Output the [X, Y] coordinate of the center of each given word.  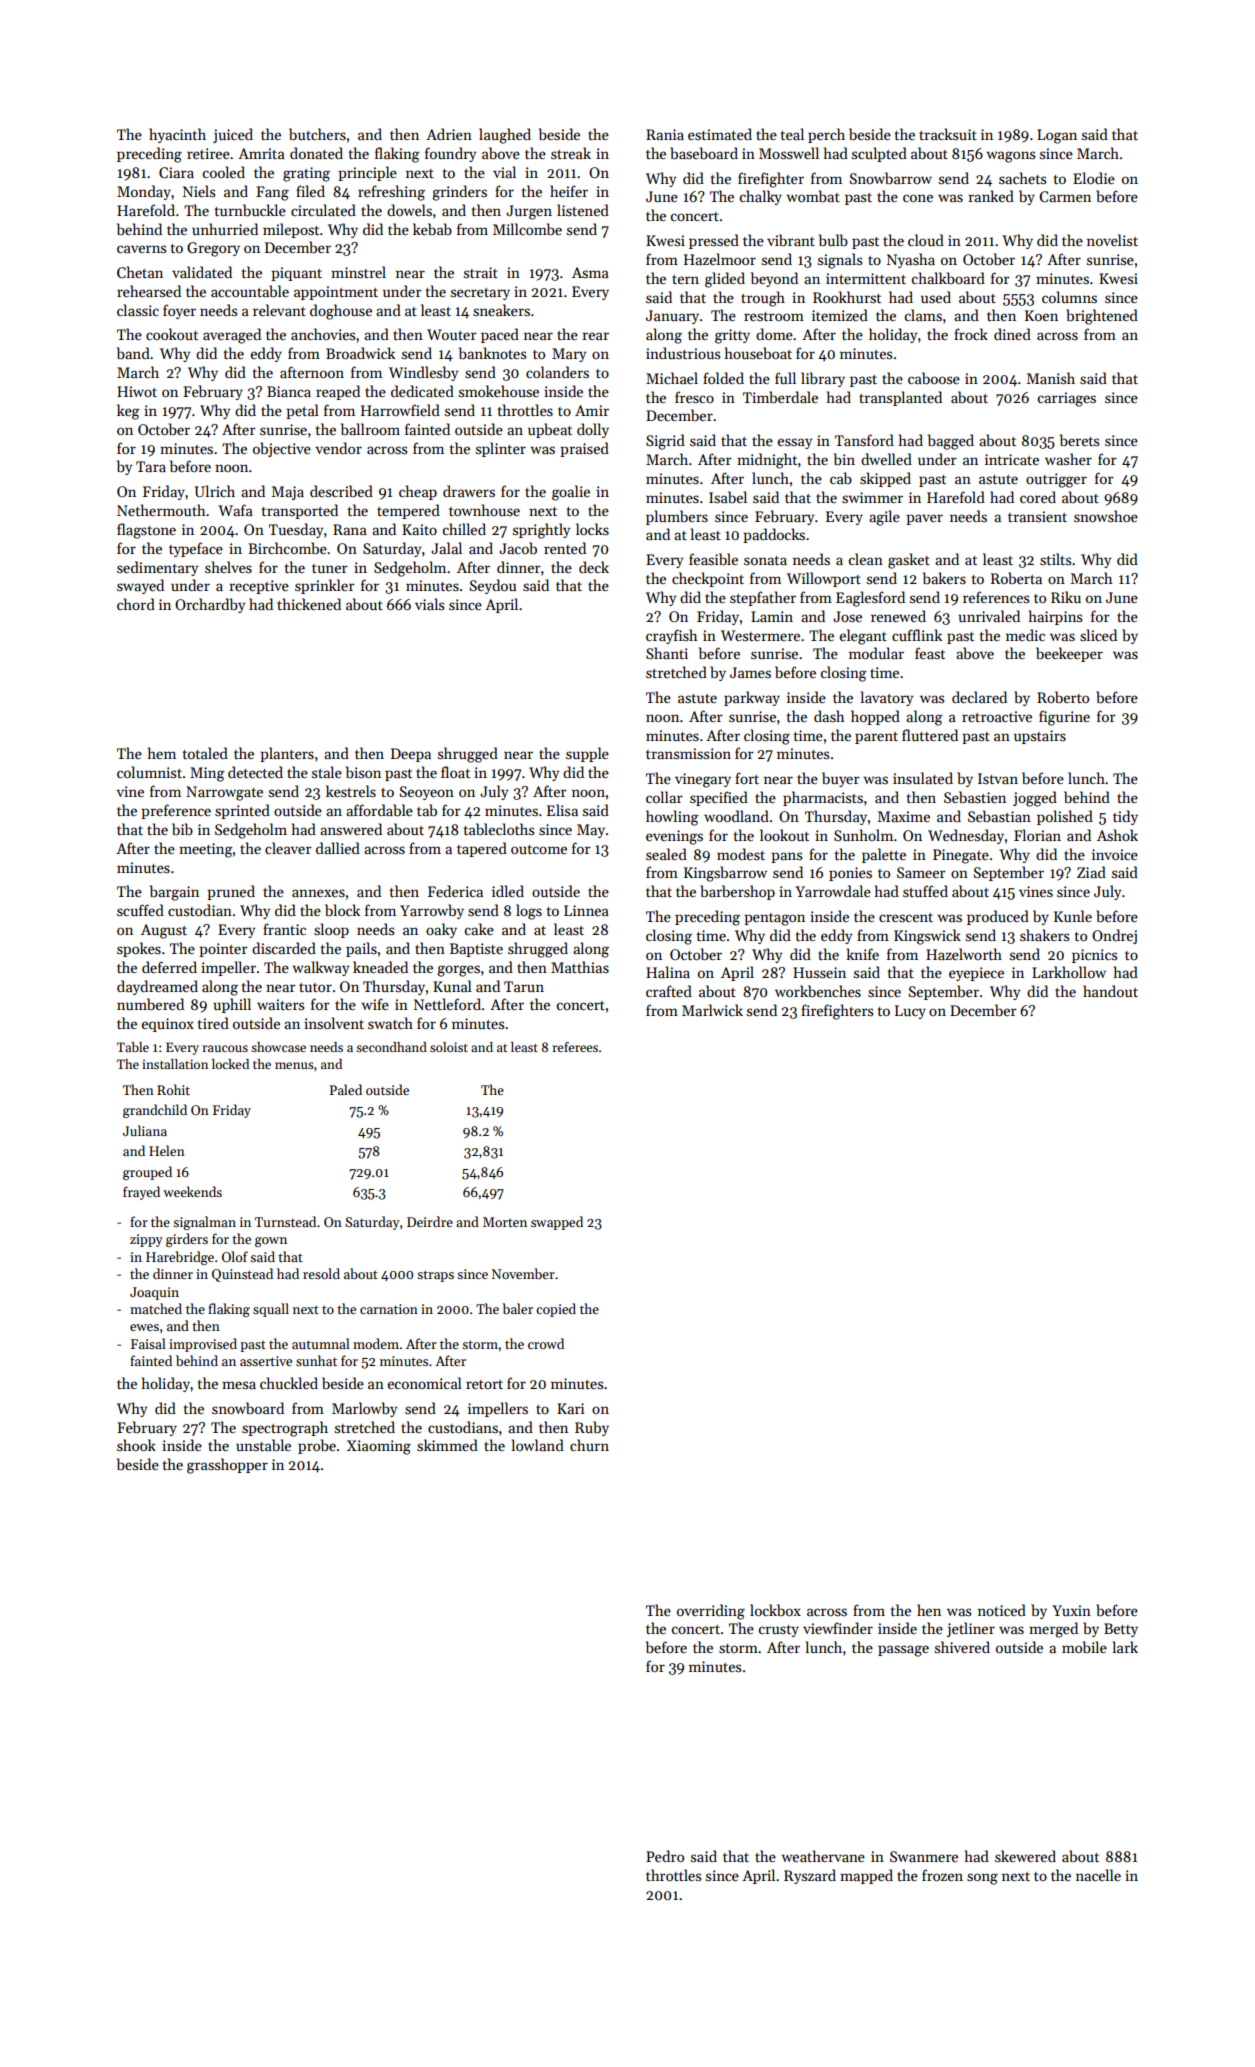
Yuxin [1071, 1610]
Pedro [665, 1856]
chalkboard [948, 278]
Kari [570, 1408]
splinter [501, 449]
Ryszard [810, 1876]
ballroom [370, 429]
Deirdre [430, 1221]
